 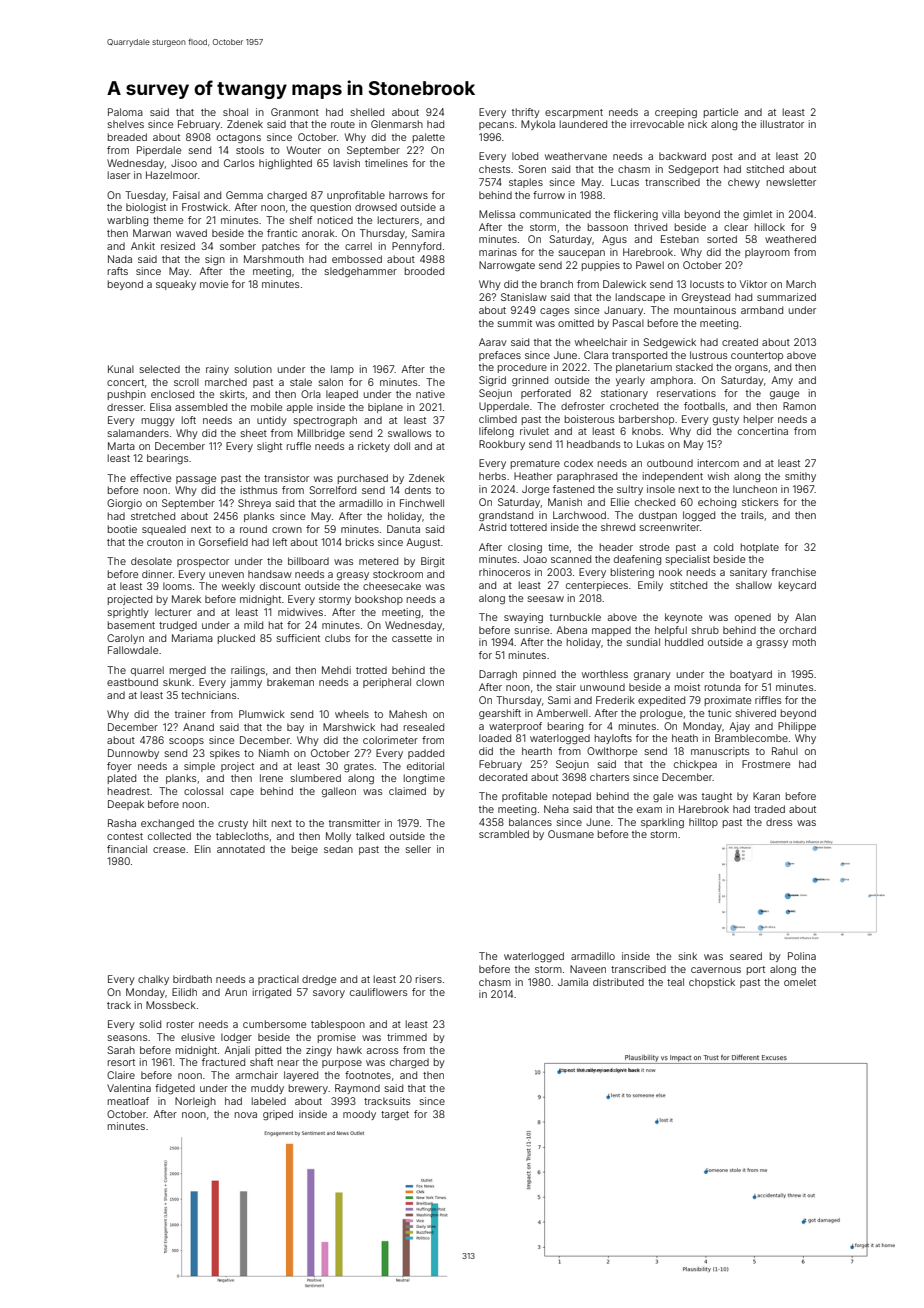 What do you see at coordinates (793, 572) in the screenshot?
I see `franchise` at bounding box center [793, 572].
